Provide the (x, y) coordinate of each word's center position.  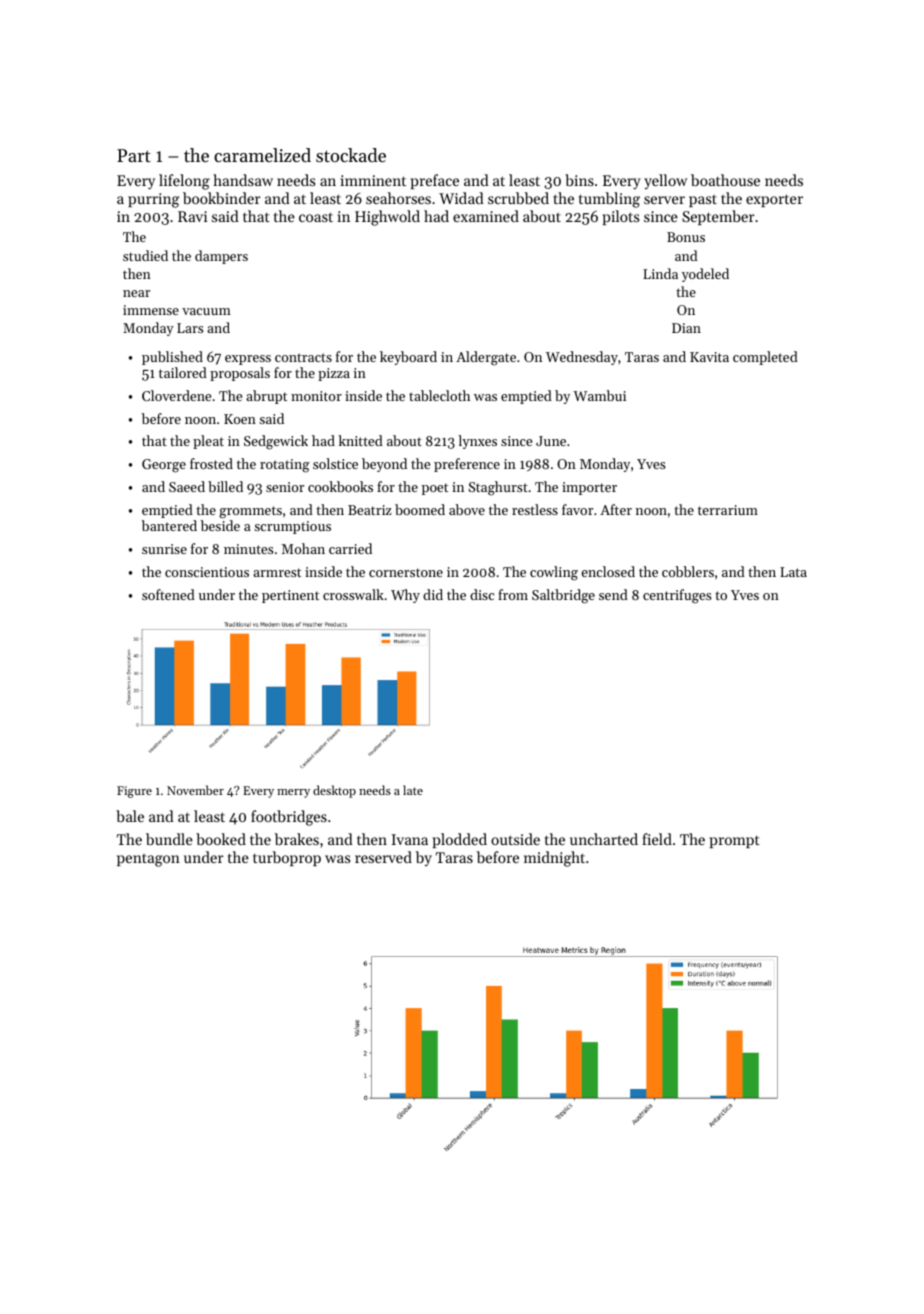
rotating (284, 466)
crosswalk (353, 594)
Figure (134, 792)
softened (168, 594)
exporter (774, 200)
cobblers (688, 571)
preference (467, 465)
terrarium (728, 510)
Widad (461, 198)
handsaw (243, 180)
